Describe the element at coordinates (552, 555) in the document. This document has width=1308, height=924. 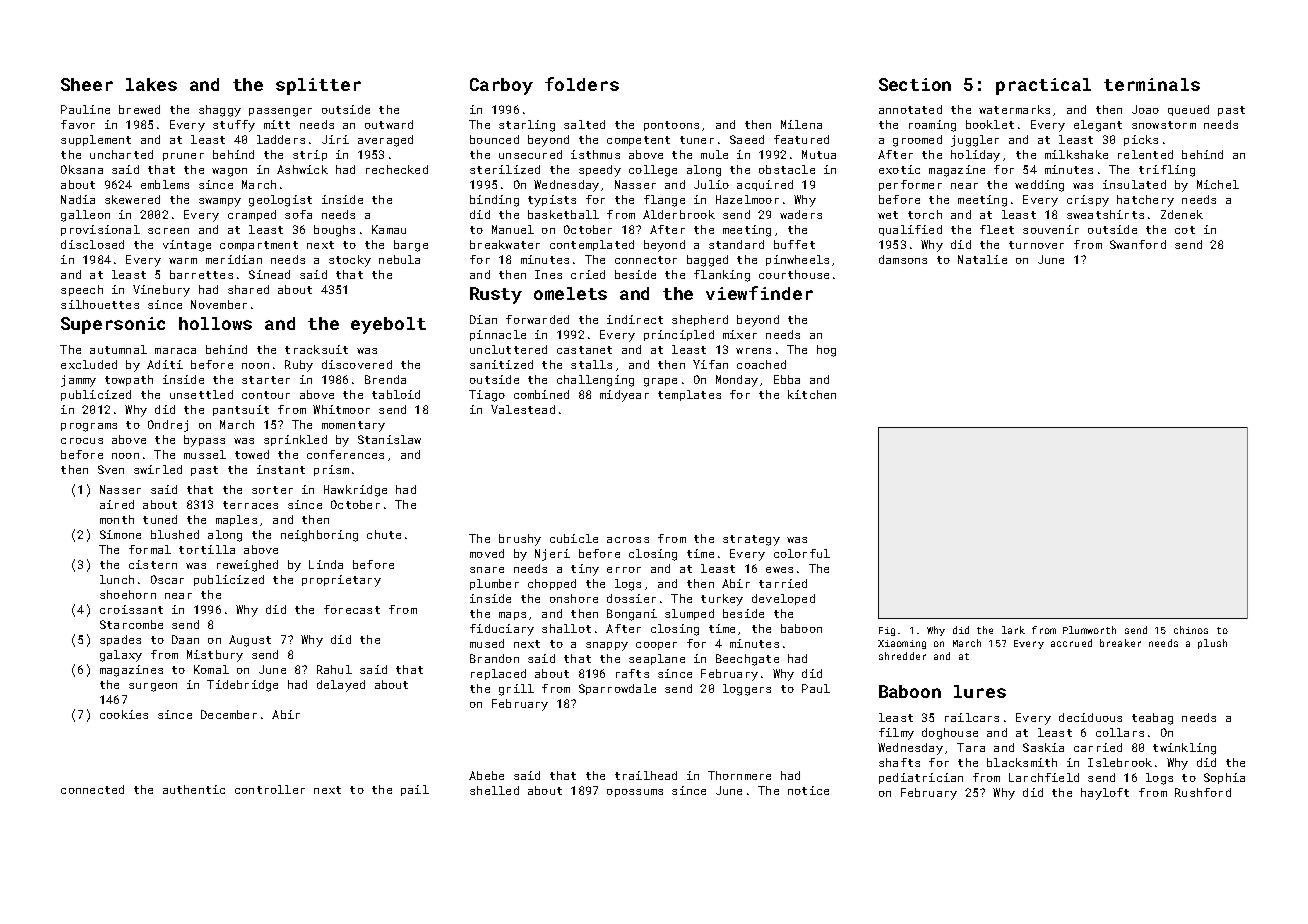
I see `Njeri` at that location.
